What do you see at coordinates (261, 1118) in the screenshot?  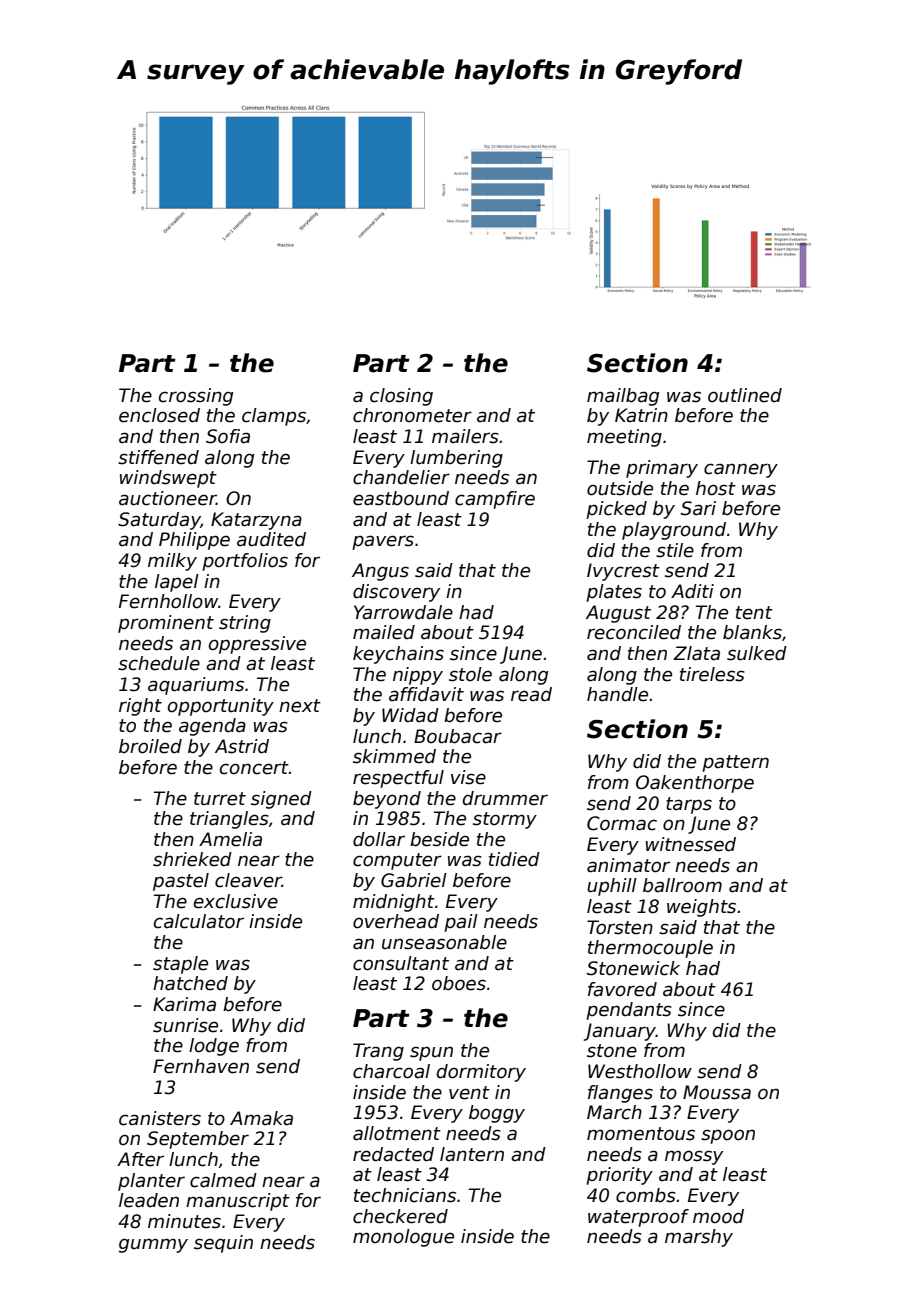 I see `Amaka` at bounding box center [261, 1118].
